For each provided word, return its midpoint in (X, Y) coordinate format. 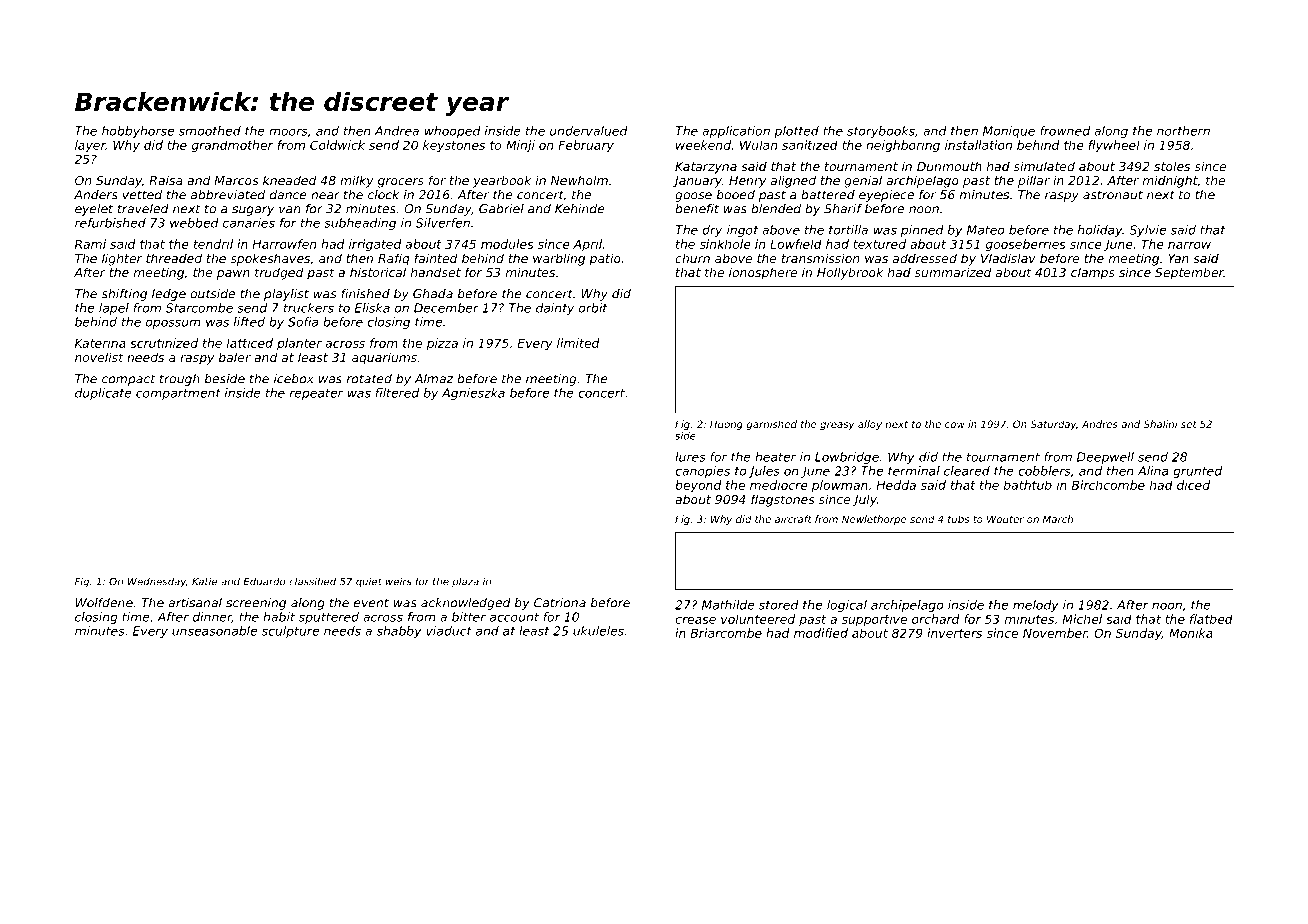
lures (690, 457)
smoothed (210, 131)
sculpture (290, 632)
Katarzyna (706, 168)
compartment (178, 394)
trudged (279, 273)
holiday (1100, 231)
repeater (316, 394)
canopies (702, 472)
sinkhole (725, 244)
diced (1193, 485)
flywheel (1114, 146)
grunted (1197, 472)
